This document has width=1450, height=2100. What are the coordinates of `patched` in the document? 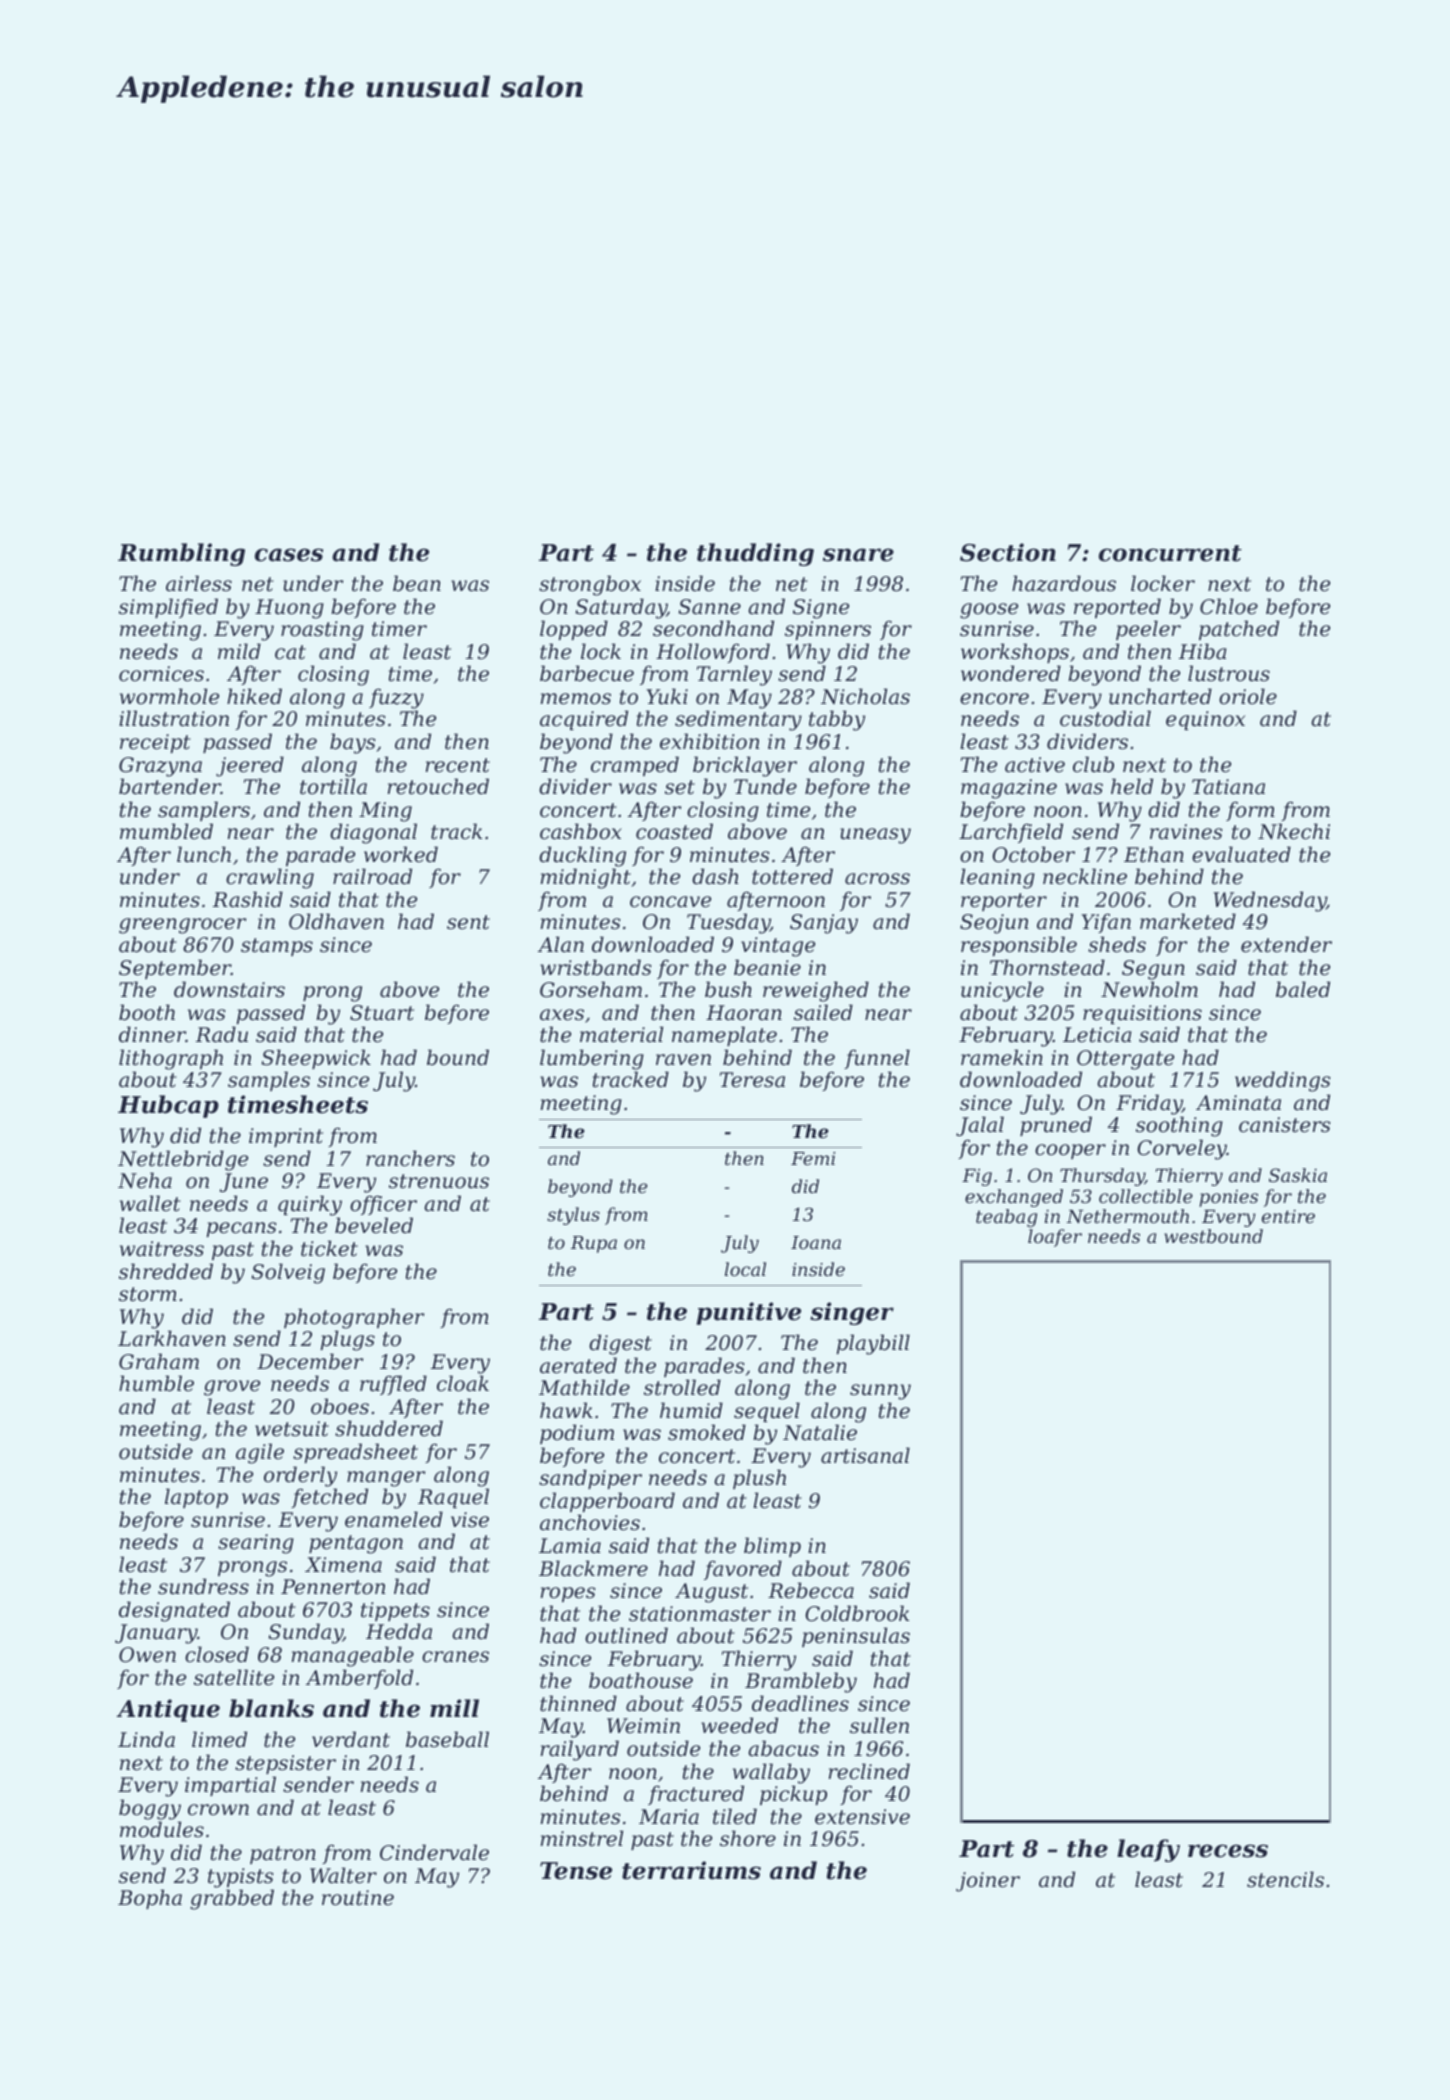 It's located at (1239, 630).
